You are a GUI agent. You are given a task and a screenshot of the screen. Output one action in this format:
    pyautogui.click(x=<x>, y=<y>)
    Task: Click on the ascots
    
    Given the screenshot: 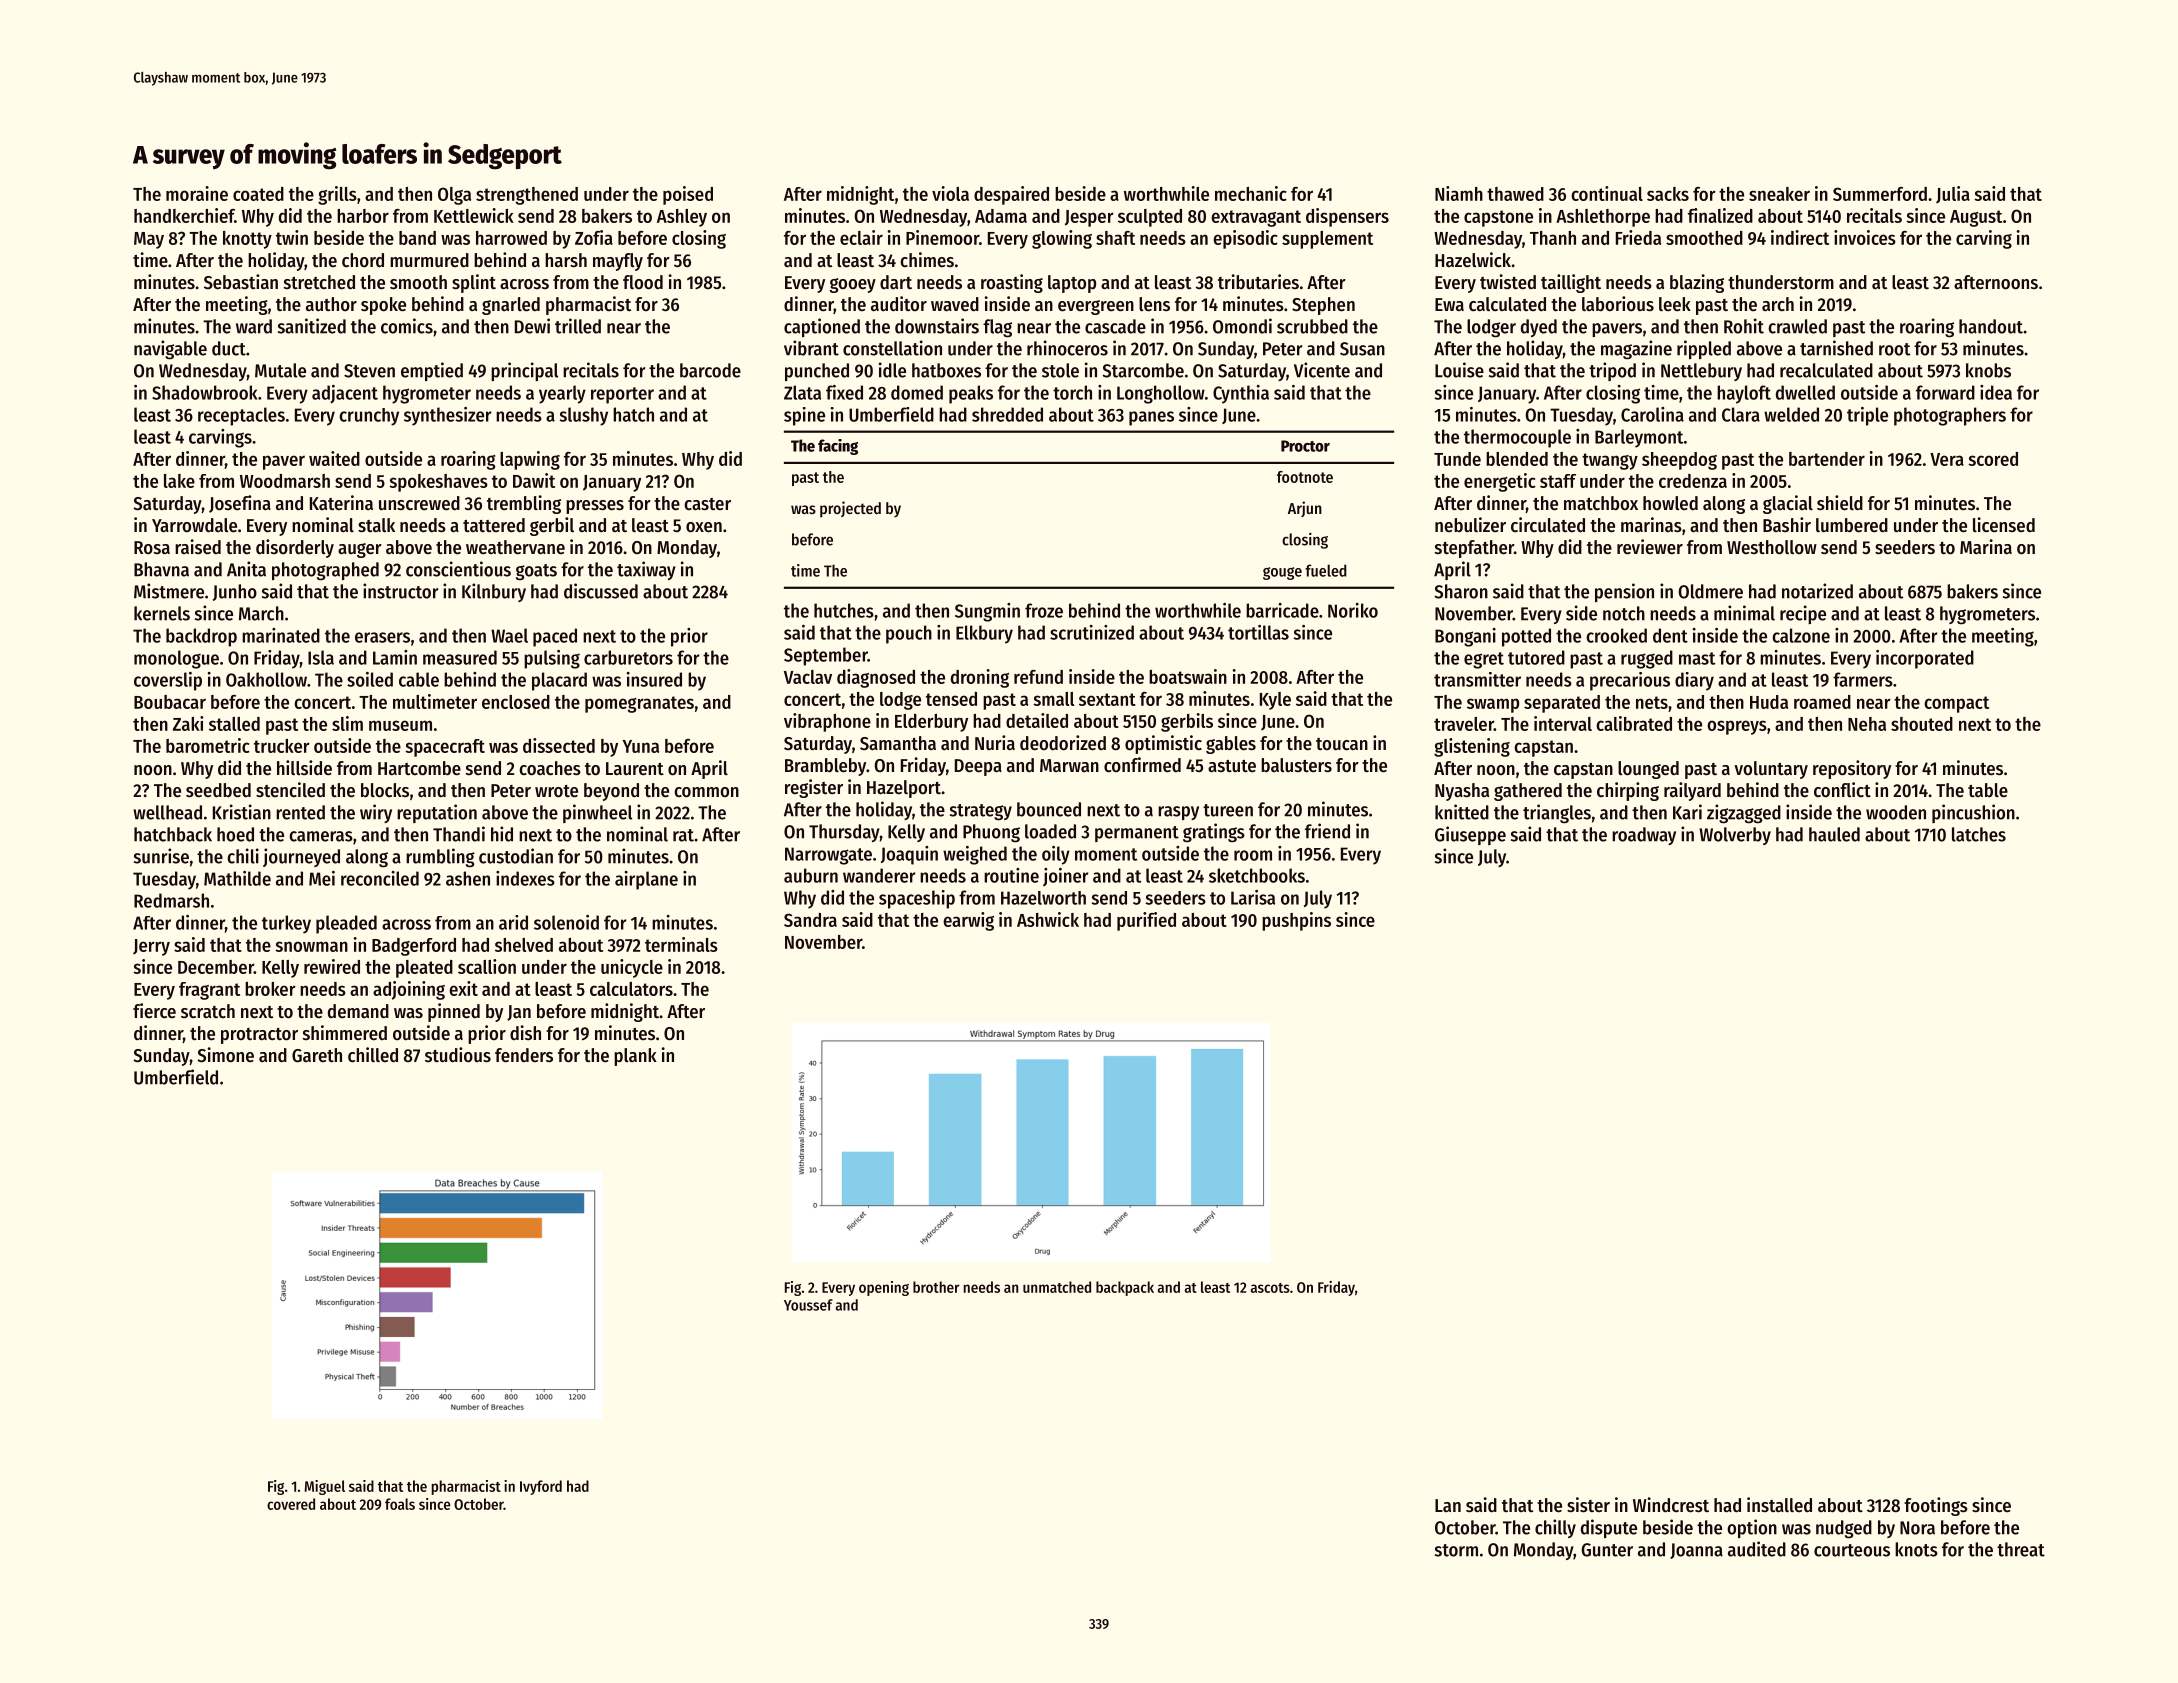 What is the action you would take?
    pyautogui.click(x=1270, y=1288)
